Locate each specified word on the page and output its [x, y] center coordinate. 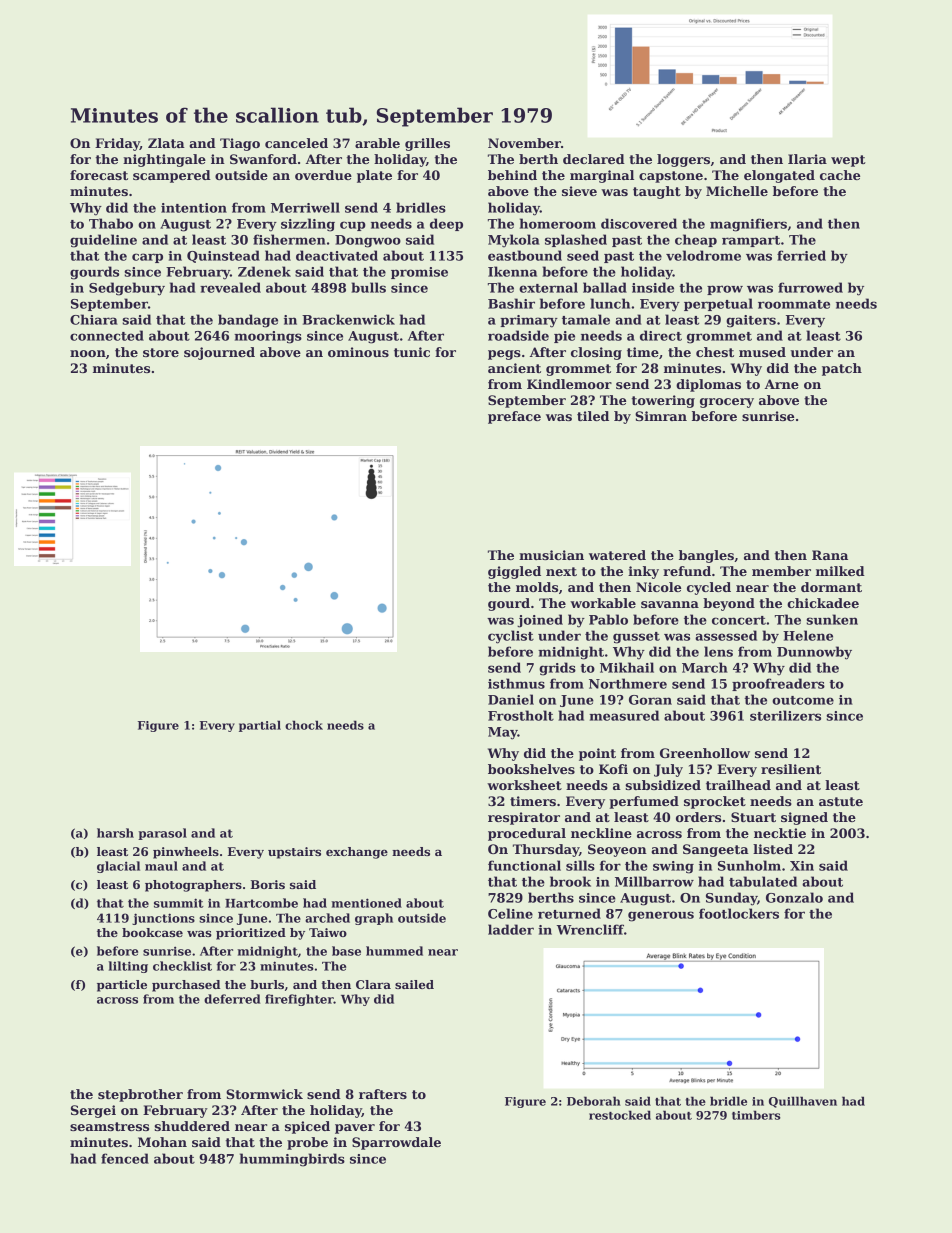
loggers [683, 160]
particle [122, 986]
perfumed [644, 802]
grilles [427, 144]
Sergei [93, 1111]
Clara [373, 984]
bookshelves [531, 769]
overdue [323, 175]
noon [88, 353]
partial [260, 726]
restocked [620, 1115]
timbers [756, 1115]
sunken [832, 619]
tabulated [763, 881]
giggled [514, 572]
